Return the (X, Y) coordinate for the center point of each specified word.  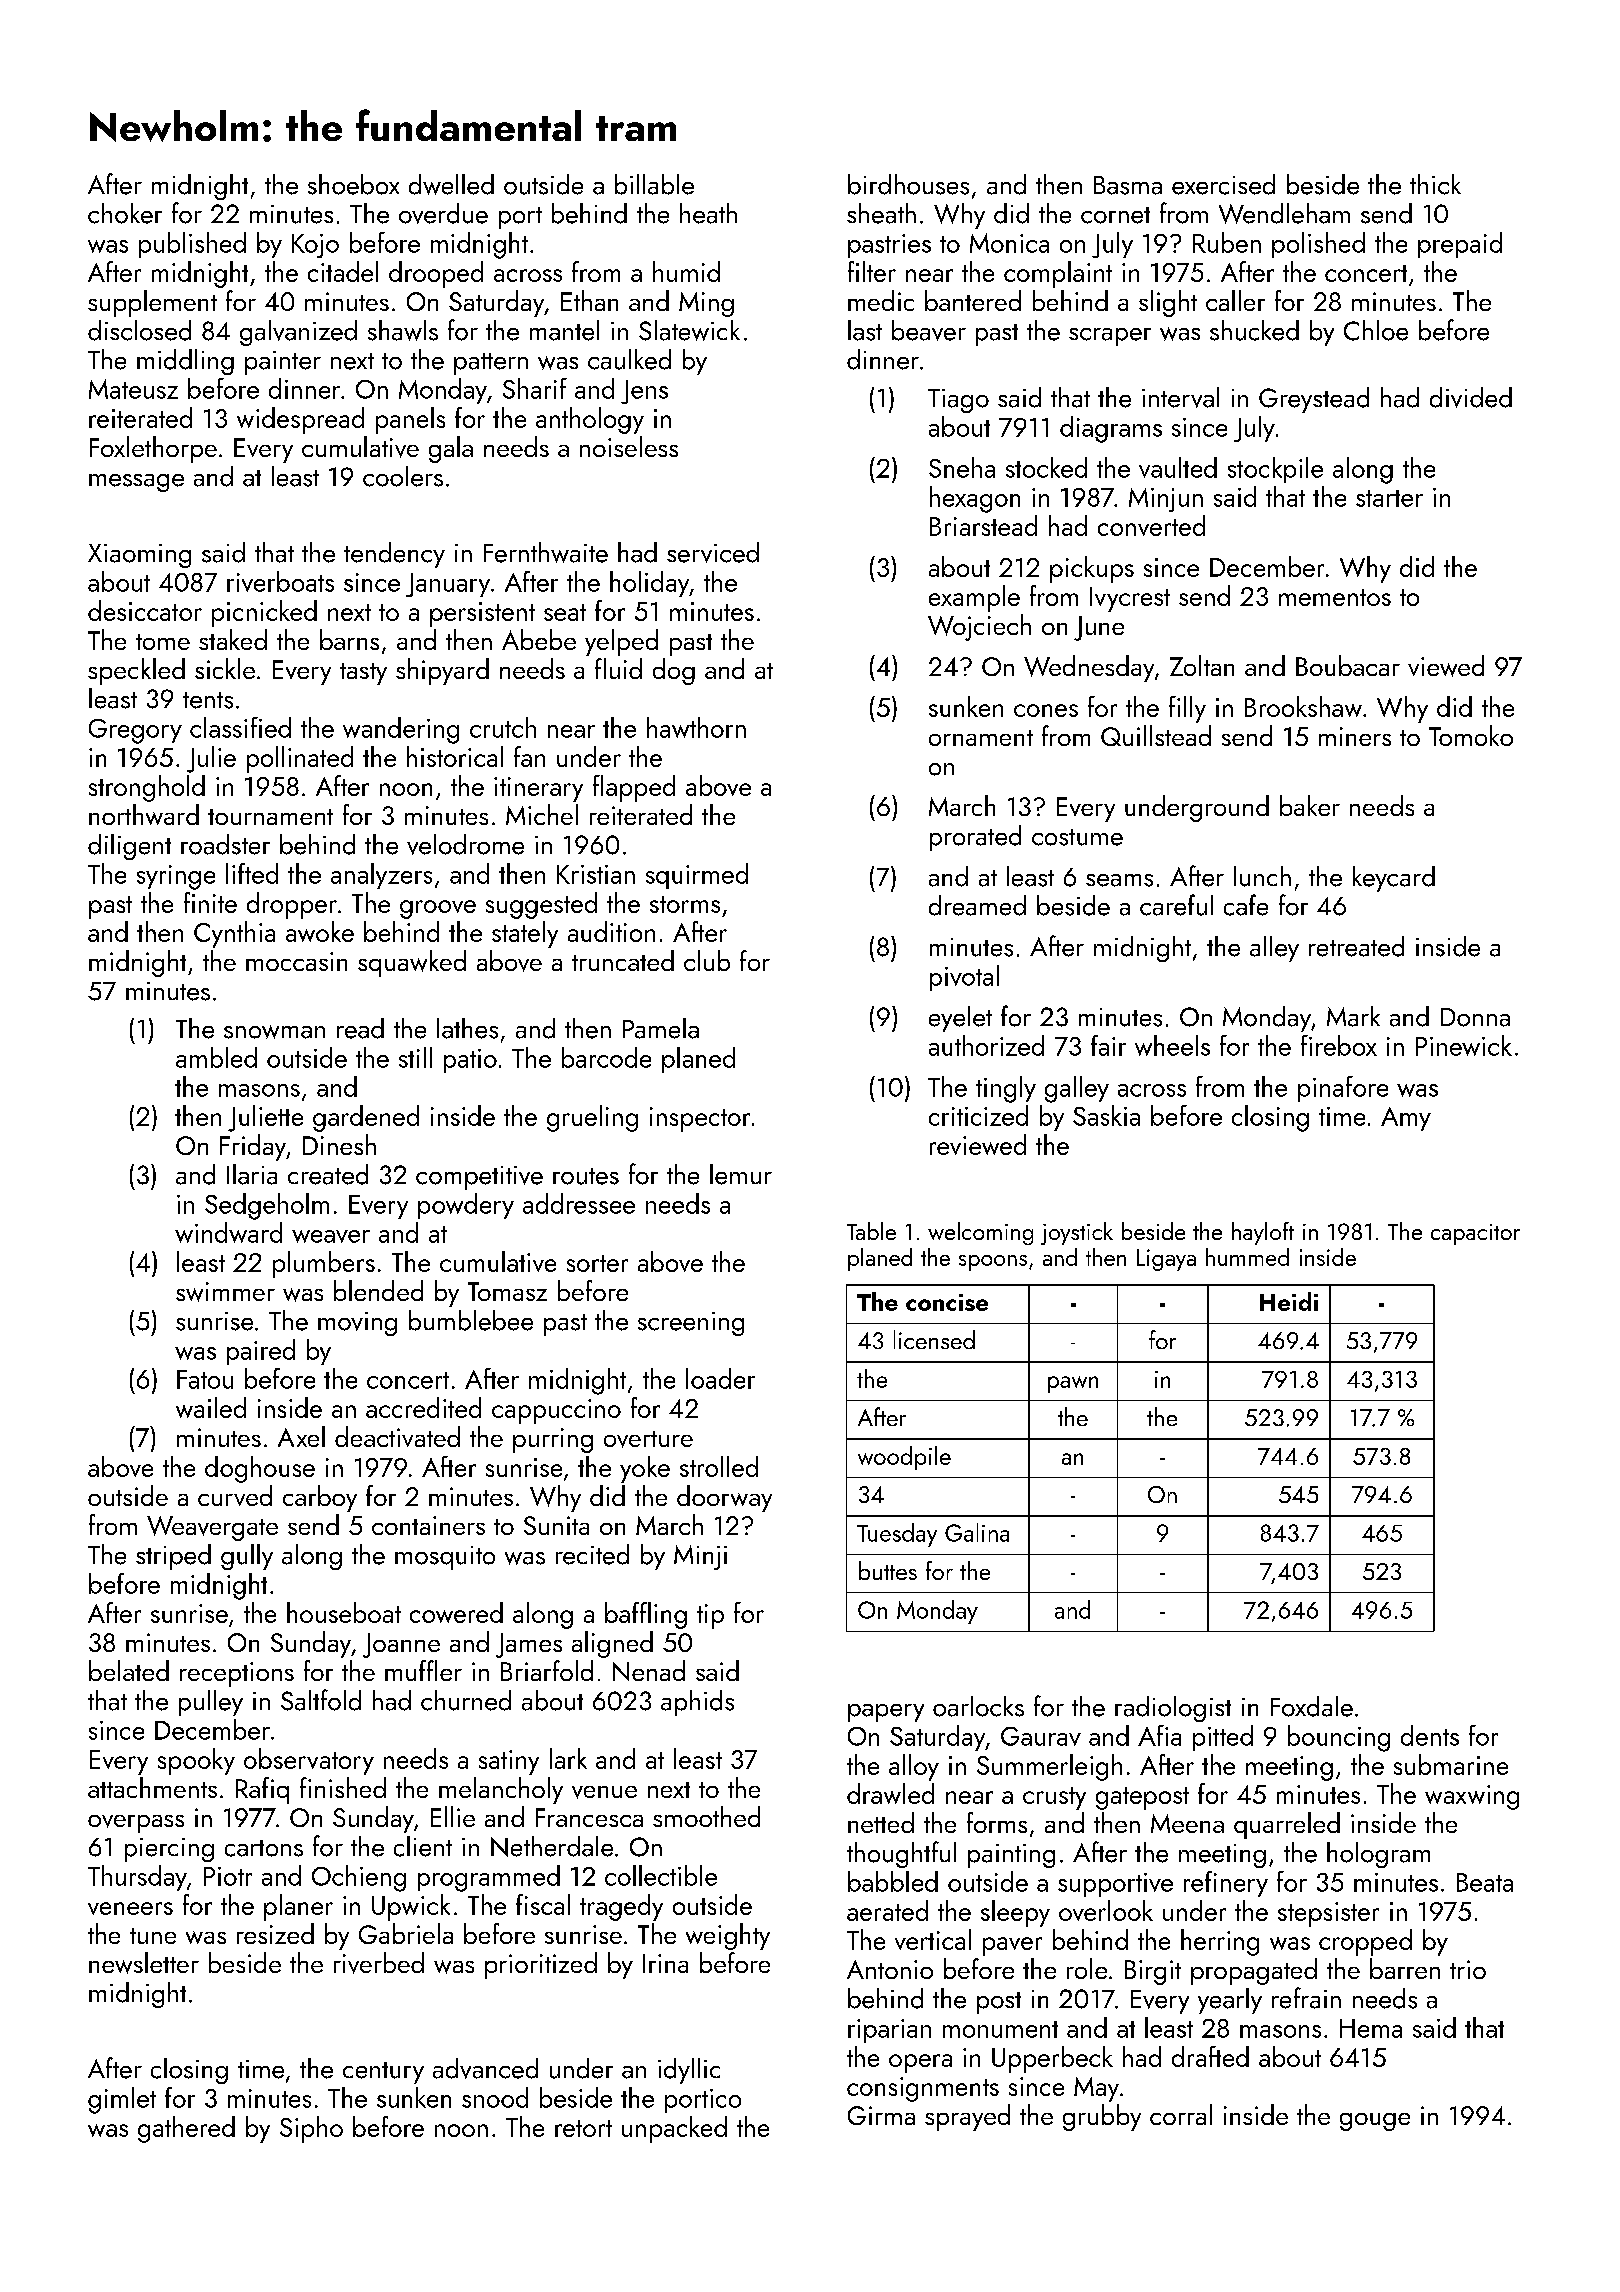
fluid (618, 668)
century (383, 2073)
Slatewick (689, 330)
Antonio (890, 1969)
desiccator (145, 610)
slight (1168, 303)
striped (173, 1557)
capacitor (1475, 1234)
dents (1430, 1735)
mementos (1335, 597)
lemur (741, 1174)
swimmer (225, 1292)
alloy (914, 1767)
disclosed (139, 330)
